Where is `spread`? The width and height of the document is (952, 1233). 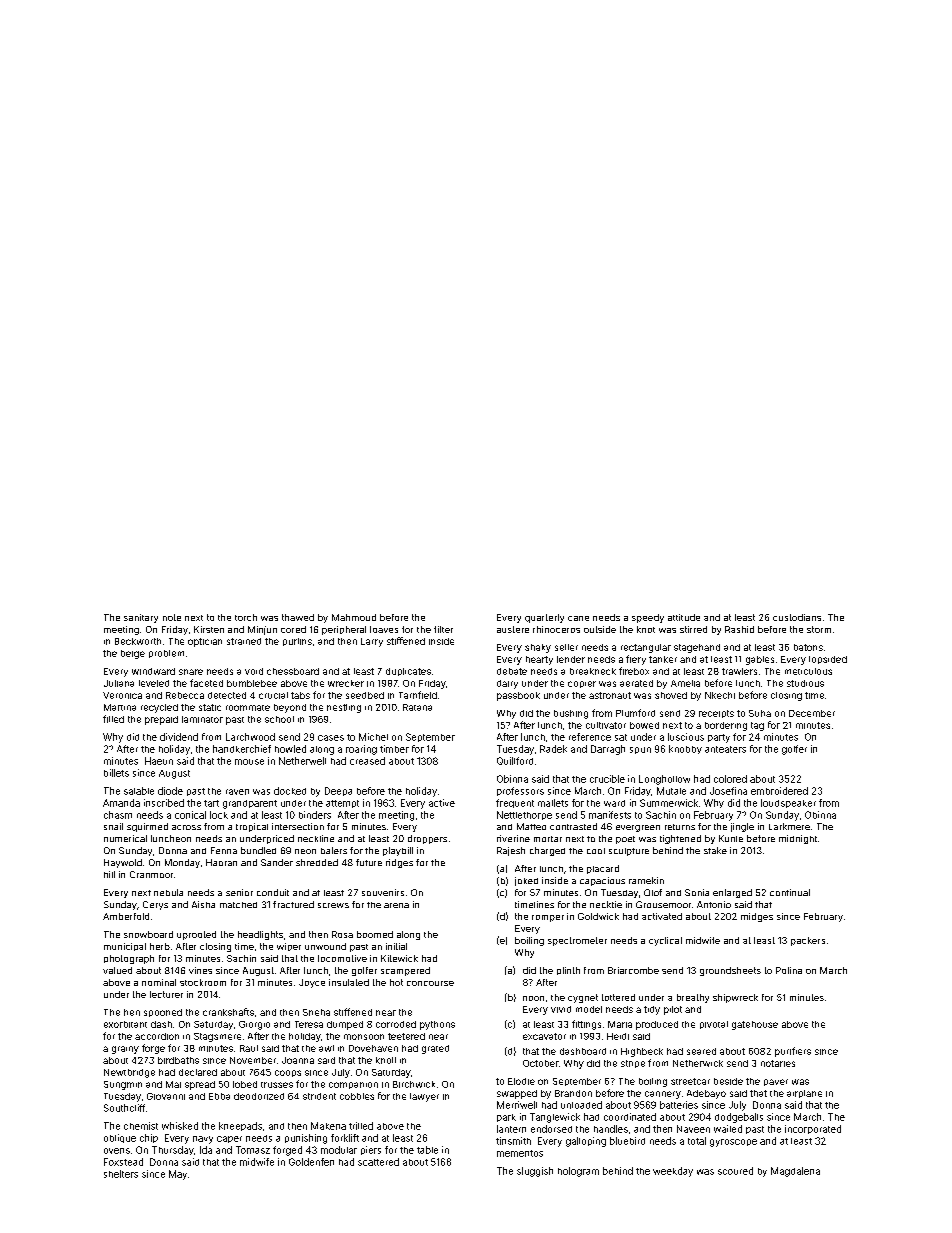
spread is located at coordinates (200, 1085).
